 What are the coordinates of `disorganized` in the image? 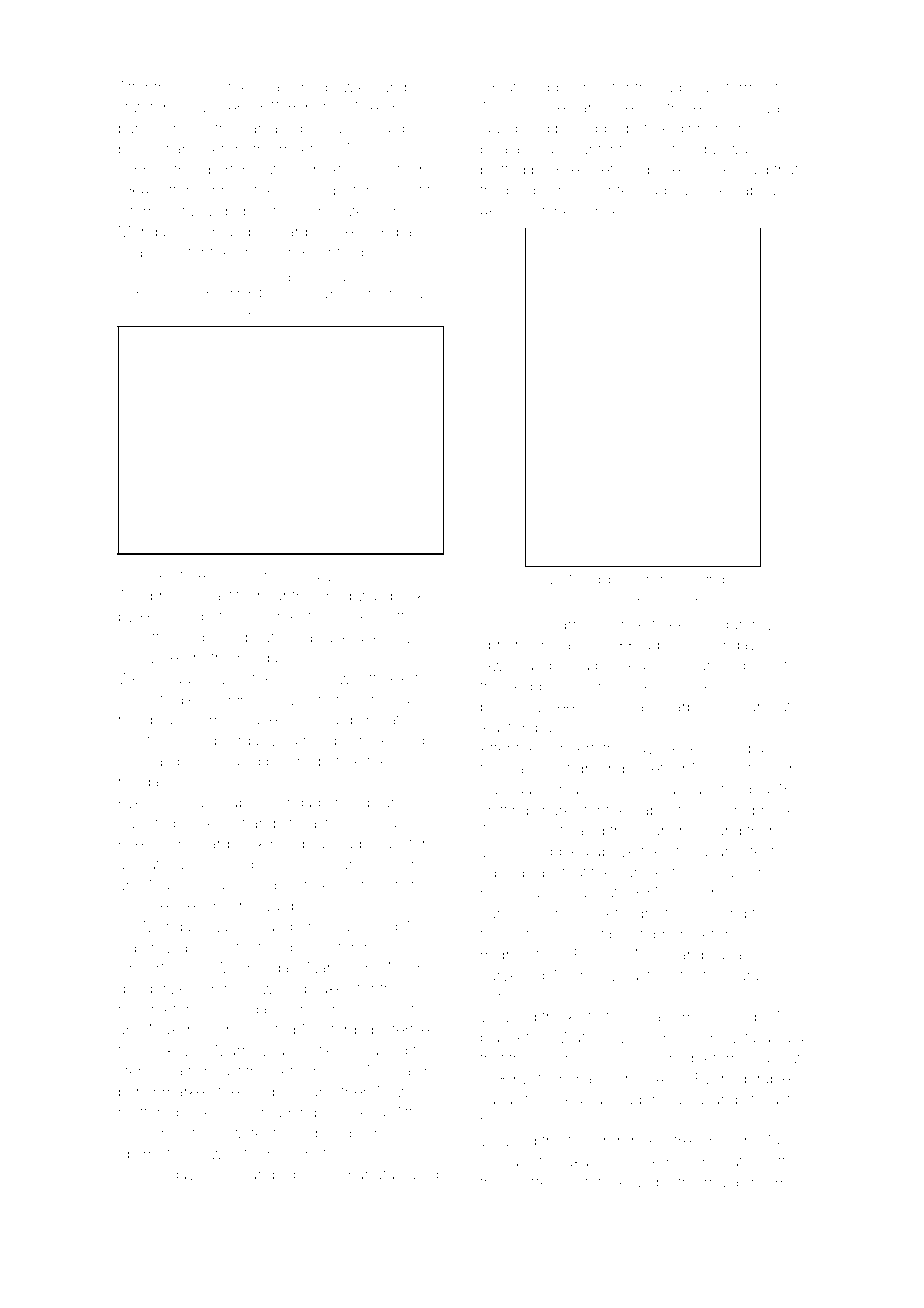 It's located at (253, 742).
